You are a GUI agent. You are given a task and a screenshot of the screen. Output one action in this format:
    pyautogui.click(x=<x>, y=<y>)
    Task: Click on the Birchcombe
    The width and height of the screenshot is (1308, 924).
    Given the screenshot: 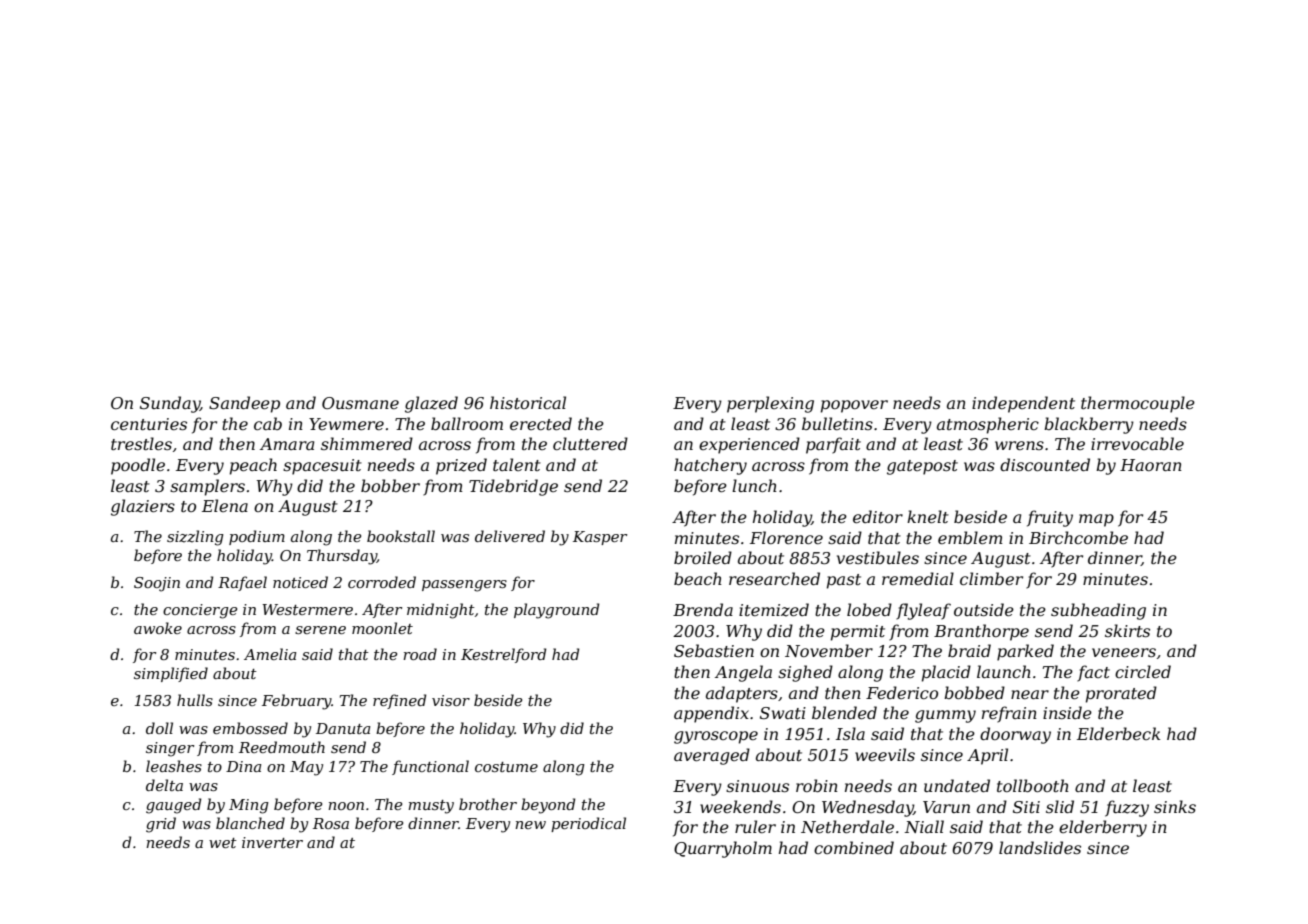 What is the action you would take?
    pyautogui.click(x=1078, y=537)
